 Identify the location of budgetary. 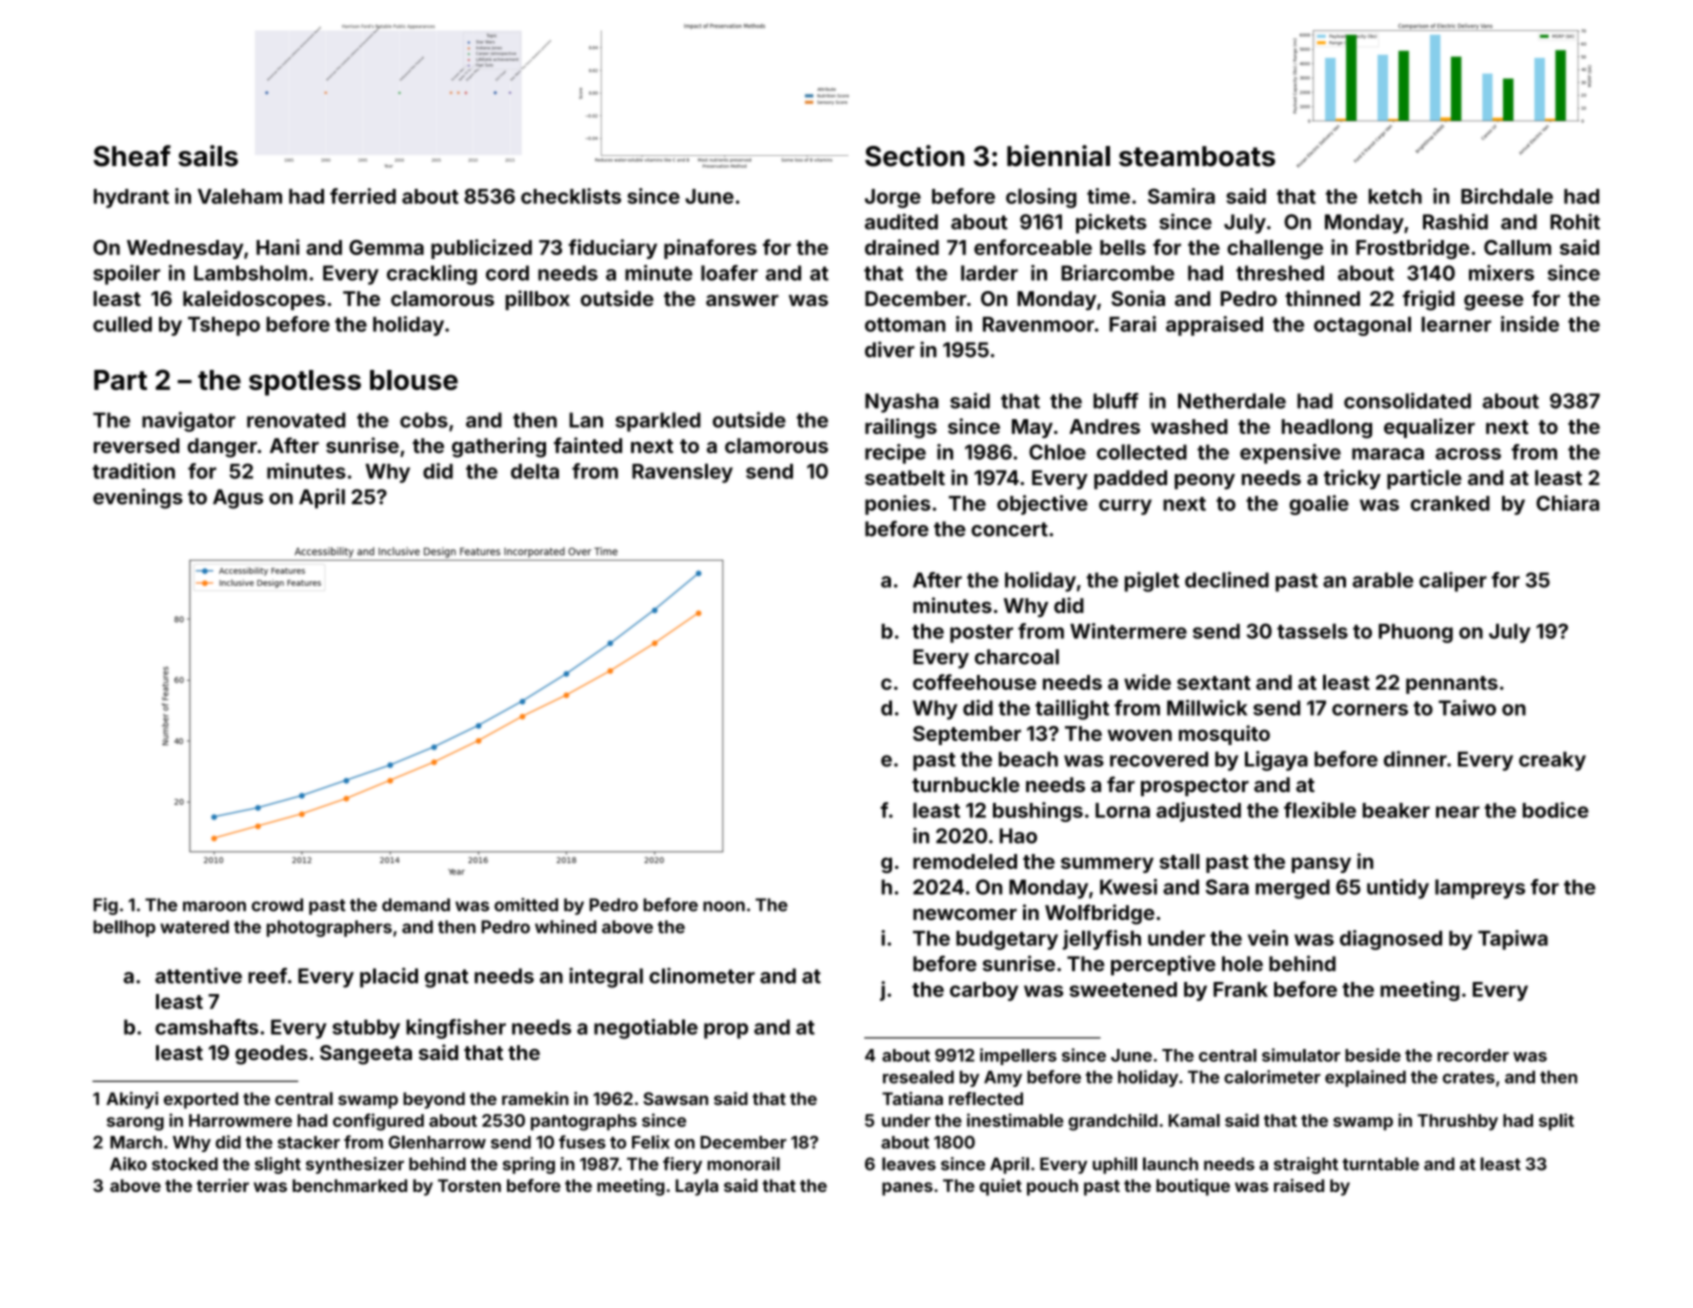
(1007, 940).
